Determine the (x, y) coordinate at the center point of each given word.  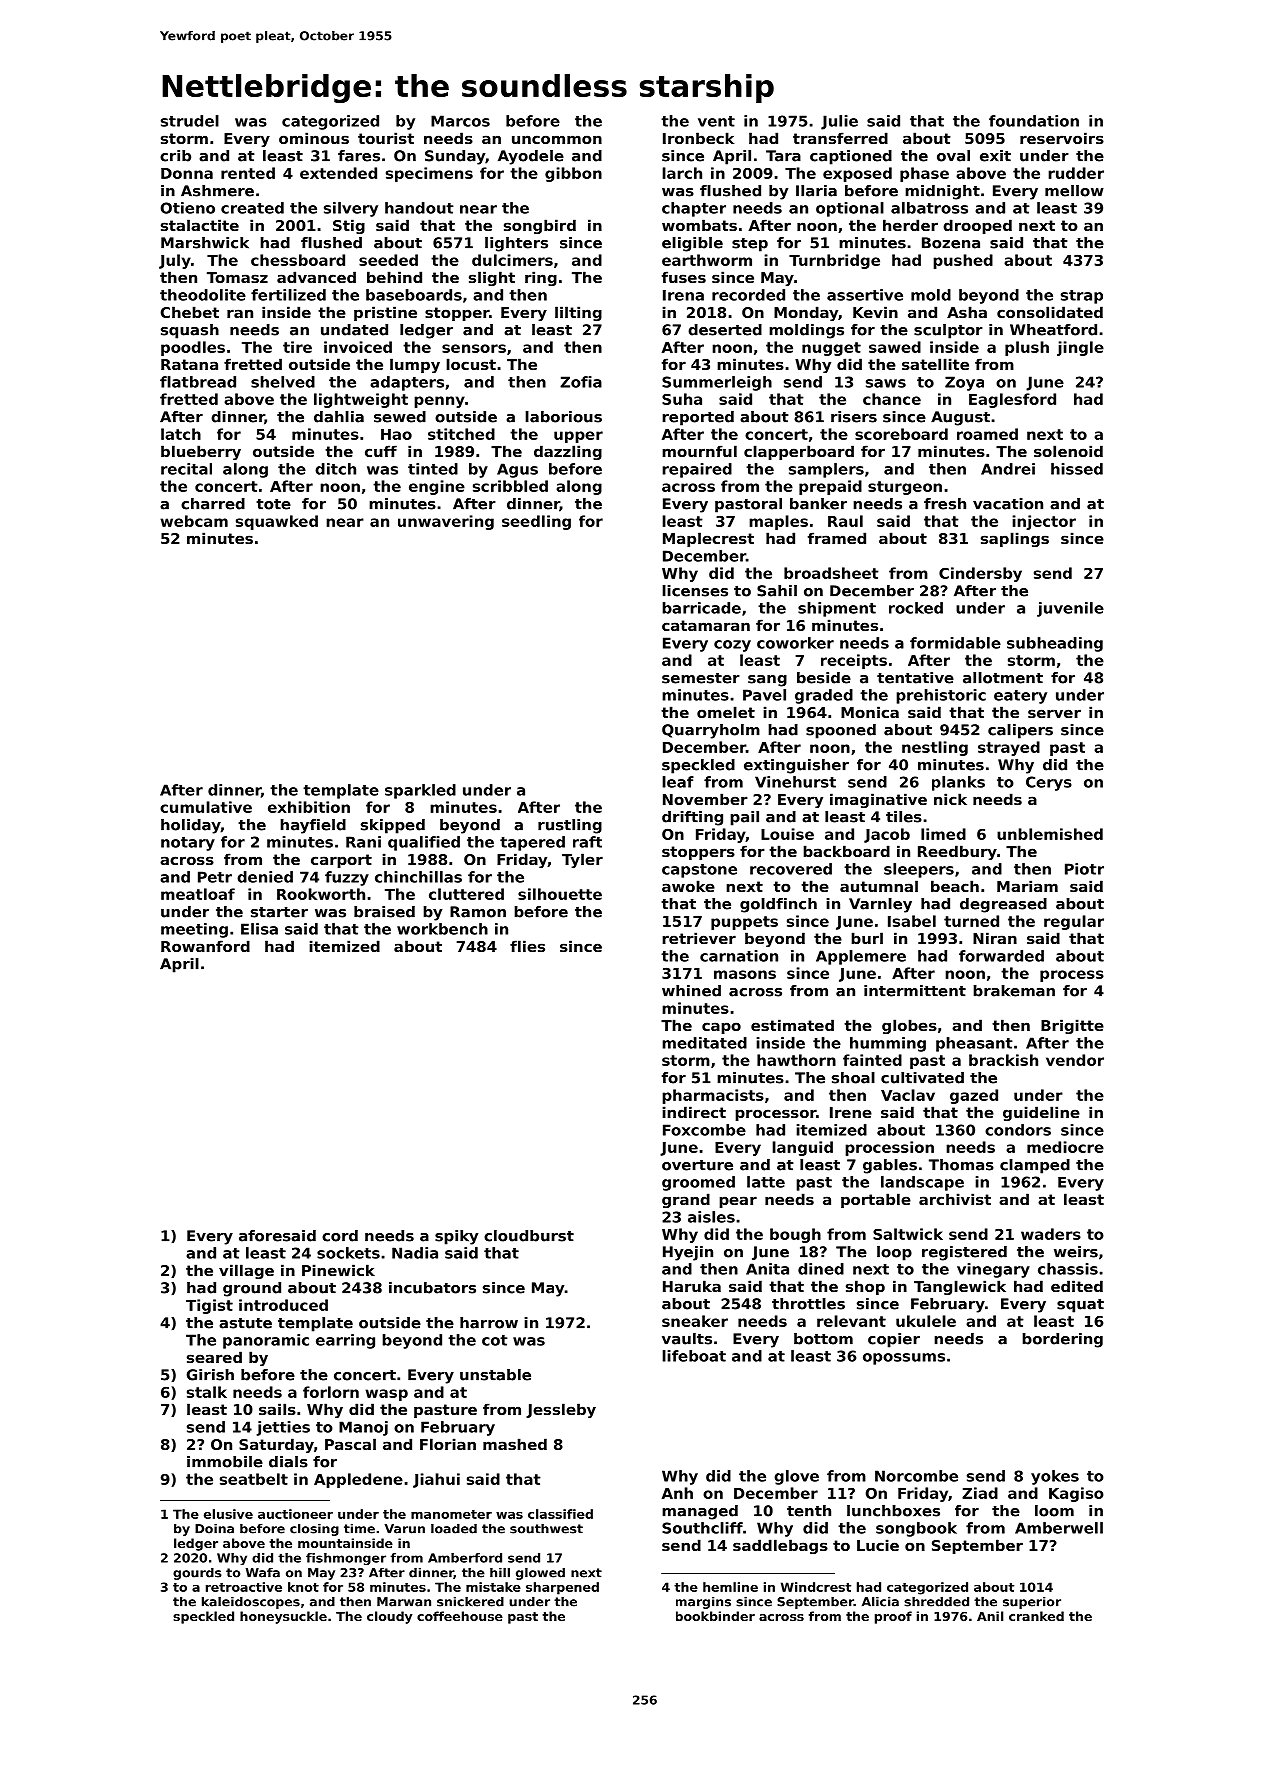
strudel (190, 121)
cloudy (389, 1617)
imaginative (878, 800)
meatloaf (198, 894)
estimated (792, 1025)
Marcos (460, 121)
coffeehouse (460, 1616)
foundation (1034, 121)
